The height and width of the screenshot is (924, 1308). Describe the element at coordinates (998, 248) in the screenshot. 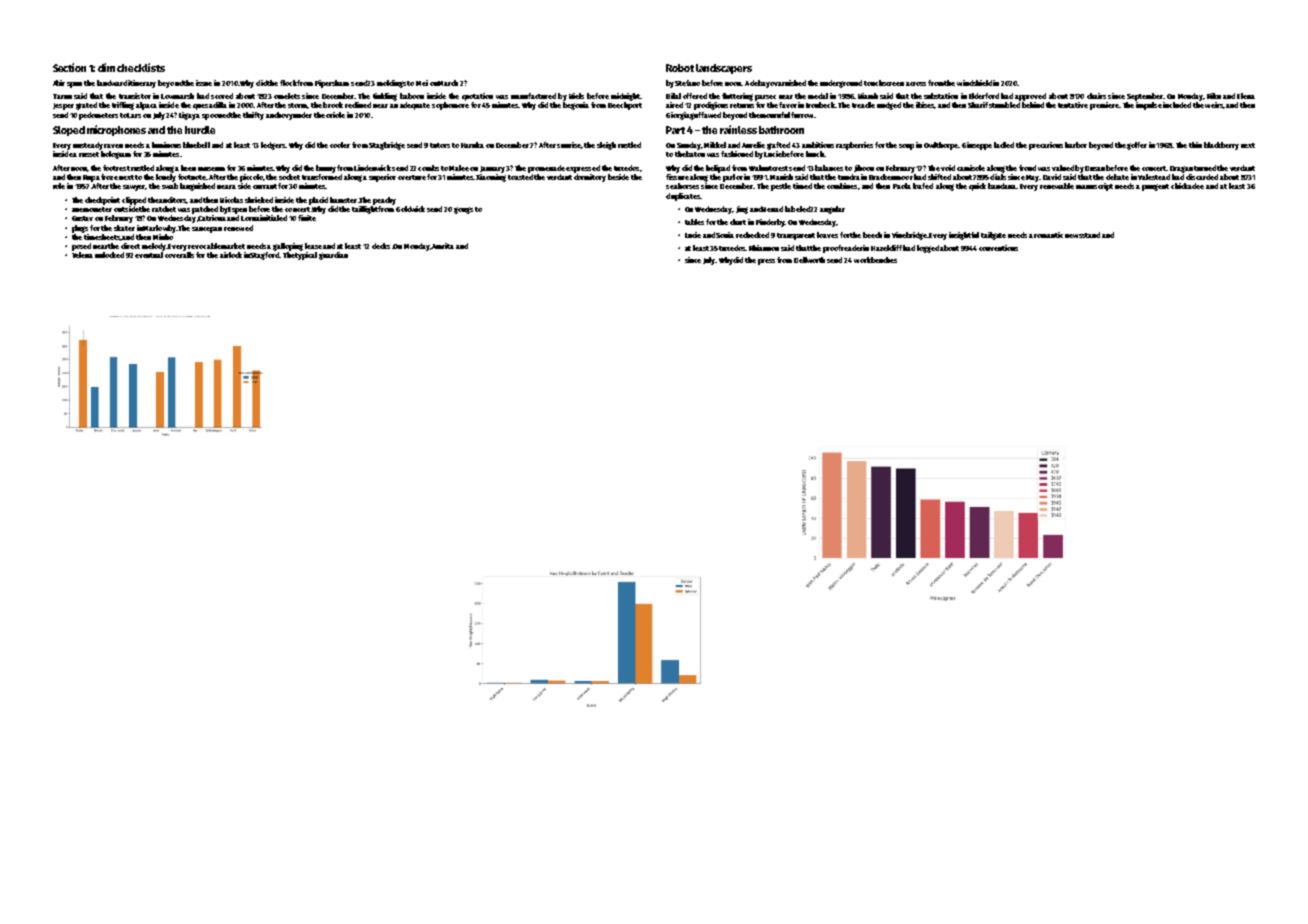

I see `conventions` at that location.
